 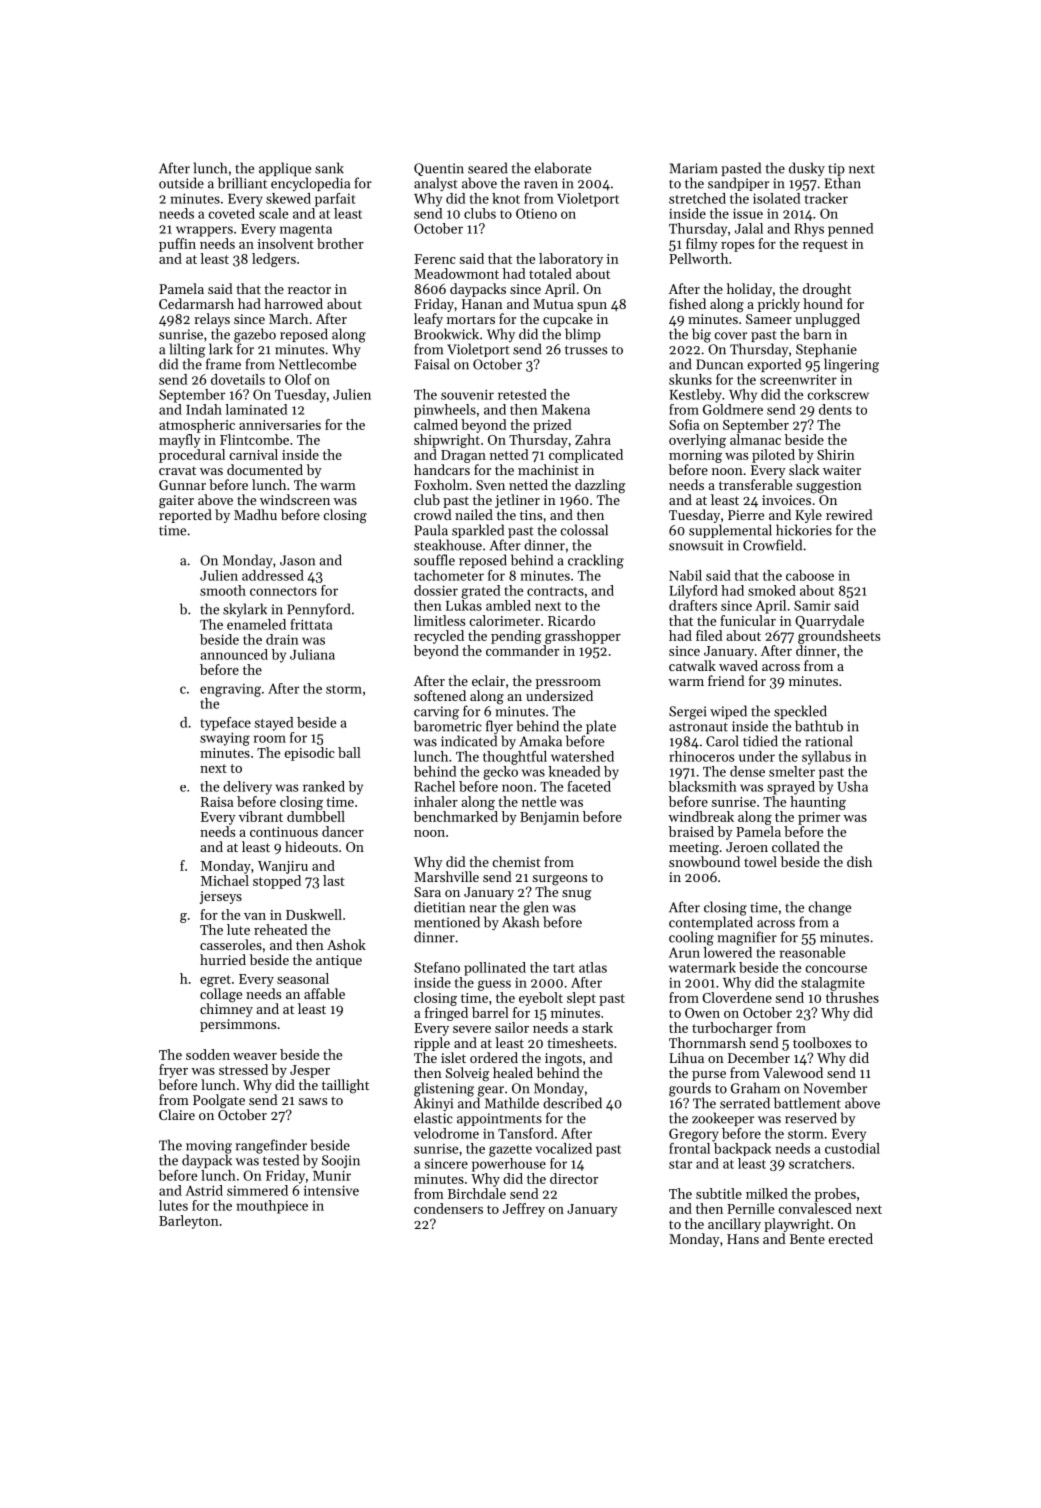 I want to click on penned, so click(x=850, y=230).
